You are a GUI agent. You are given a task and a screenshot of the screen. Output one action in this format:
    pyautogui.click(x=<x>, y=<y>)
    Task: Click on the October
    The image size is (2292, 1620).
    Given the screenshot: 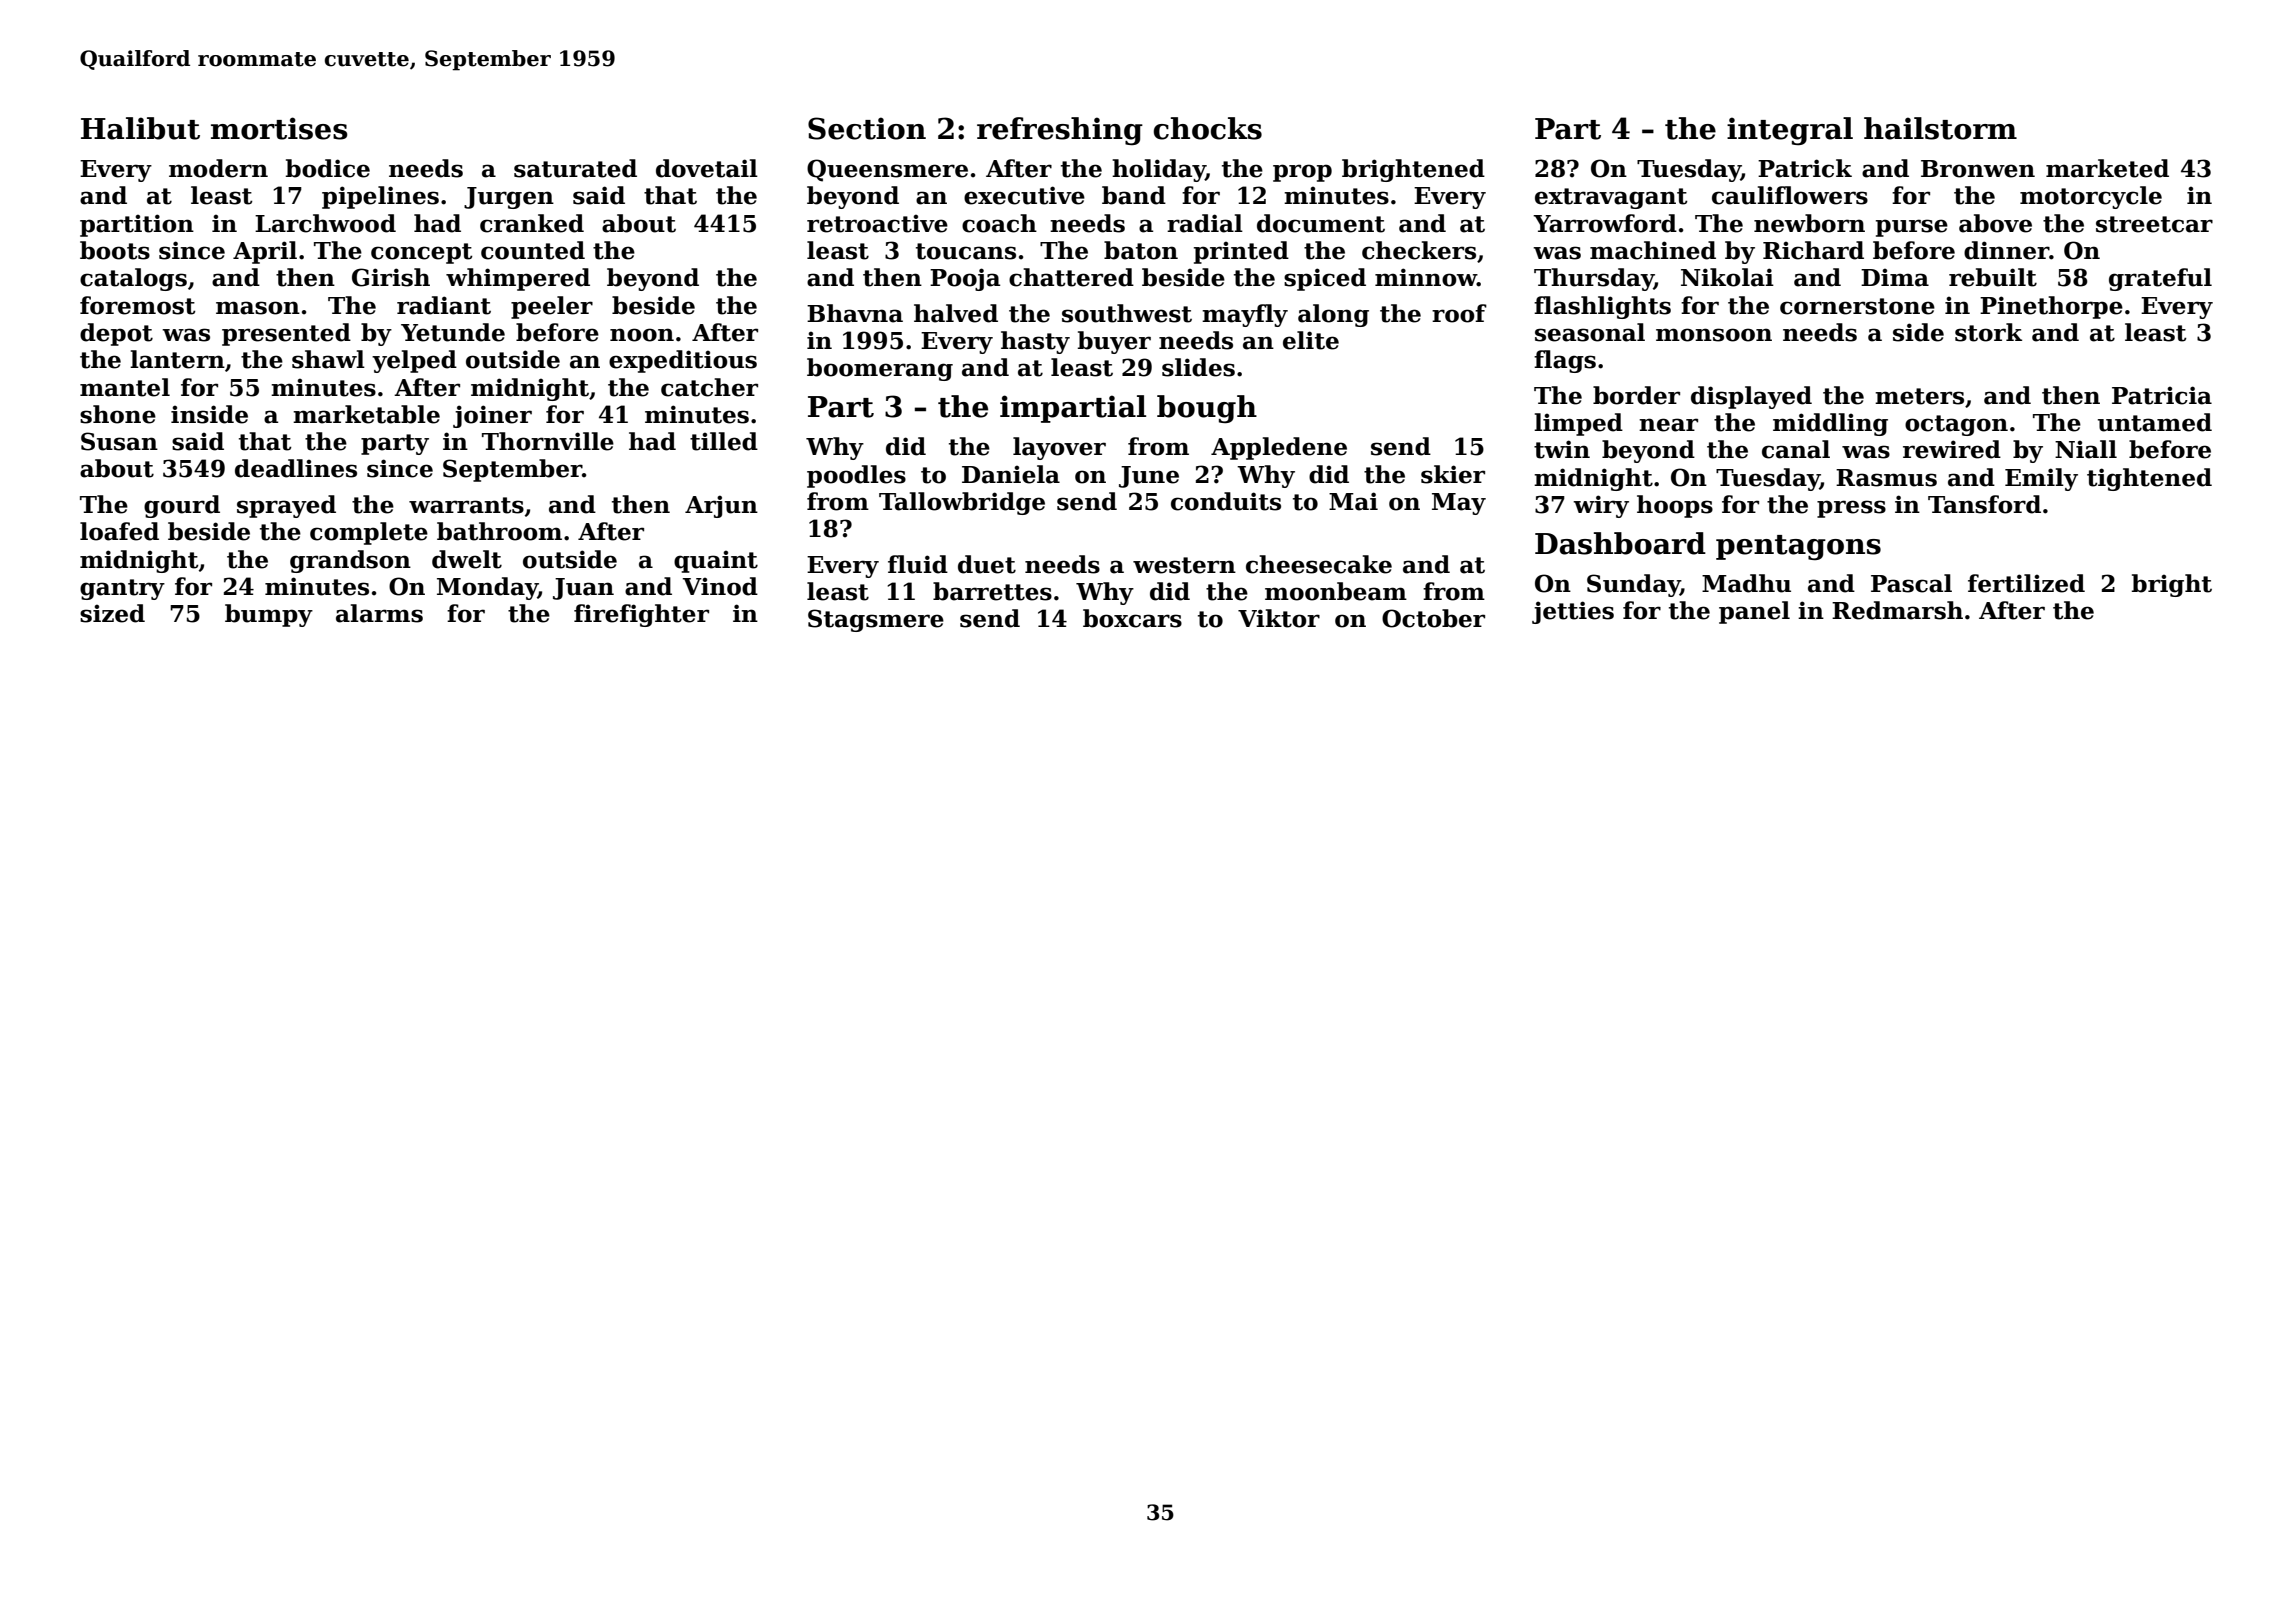 What is the action you would take?
    pyautogui.click(x=1433, y=618)
